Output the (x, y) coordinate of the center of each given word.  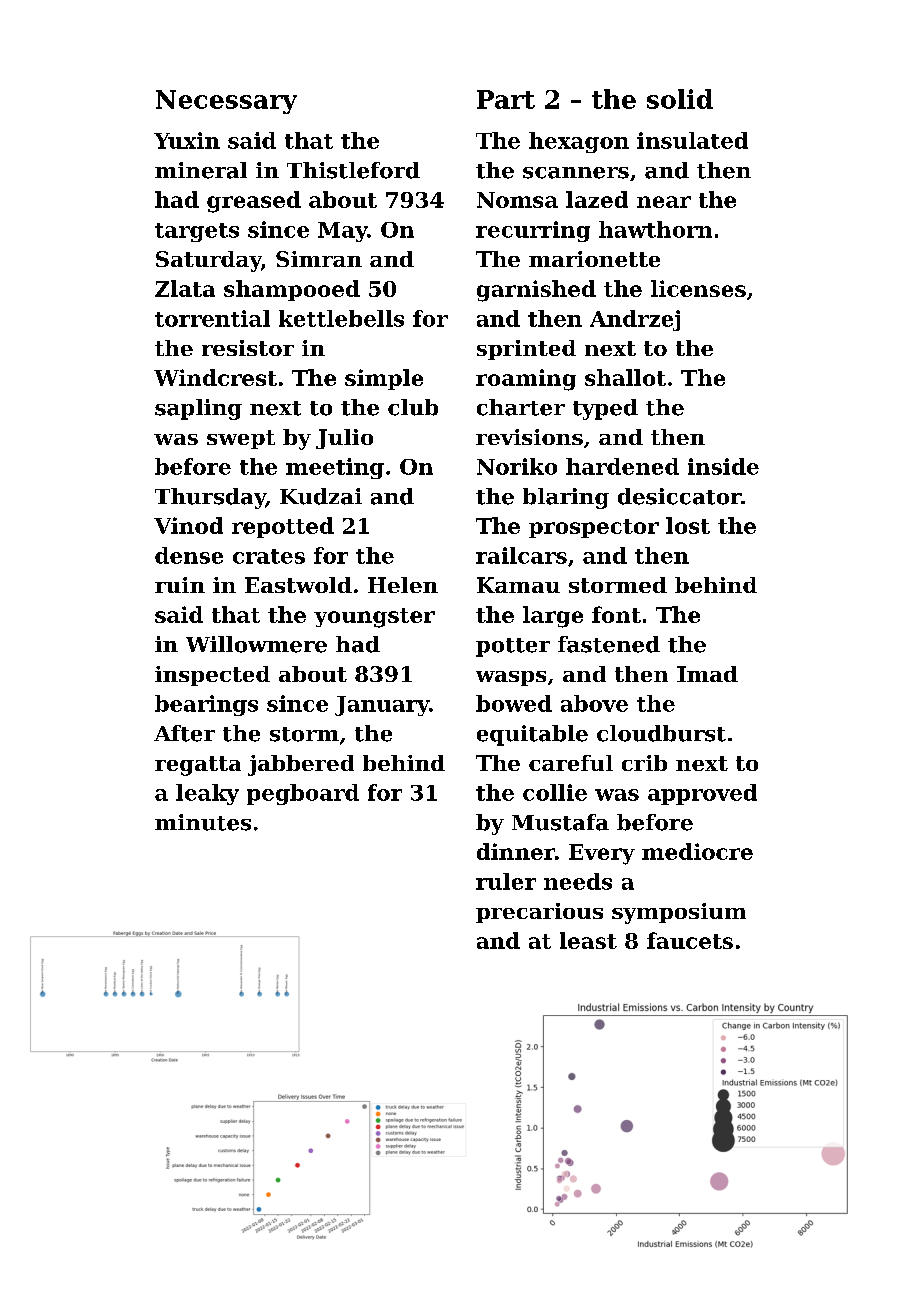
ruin (180, 585)
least (588, 940)
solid (680, 99)
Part (506, 99)
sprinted (526, 350)
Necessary (226, 102)
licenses (698, 288)
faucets (690, 940)
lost (688, 525)
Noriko (517, 466)
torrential (212, 318)
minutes (203, 822)
